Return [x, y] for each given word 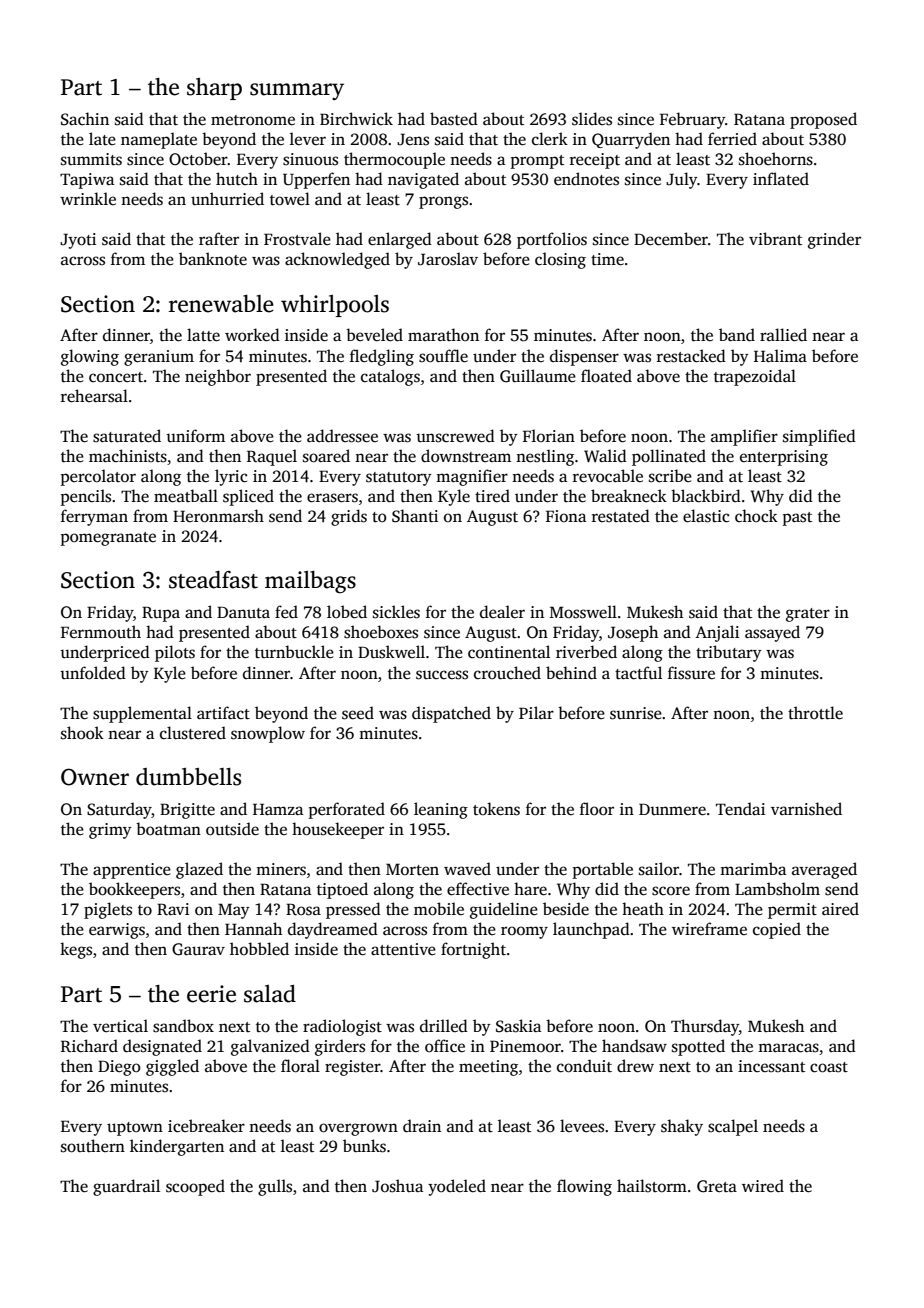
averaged [824, 870]
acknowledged [337, 260]
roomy [524, 932]
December [671, 239]
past [797, 519]
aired [840, 909]
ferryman [94, 517]
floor [597, 809]
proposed [823, 120]
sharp [214, 89]
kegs [76, 950]
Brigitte [187, 811]
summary [297, 91]
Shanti [415, 516]
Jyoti [78, 241]
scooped [195, 1187]
